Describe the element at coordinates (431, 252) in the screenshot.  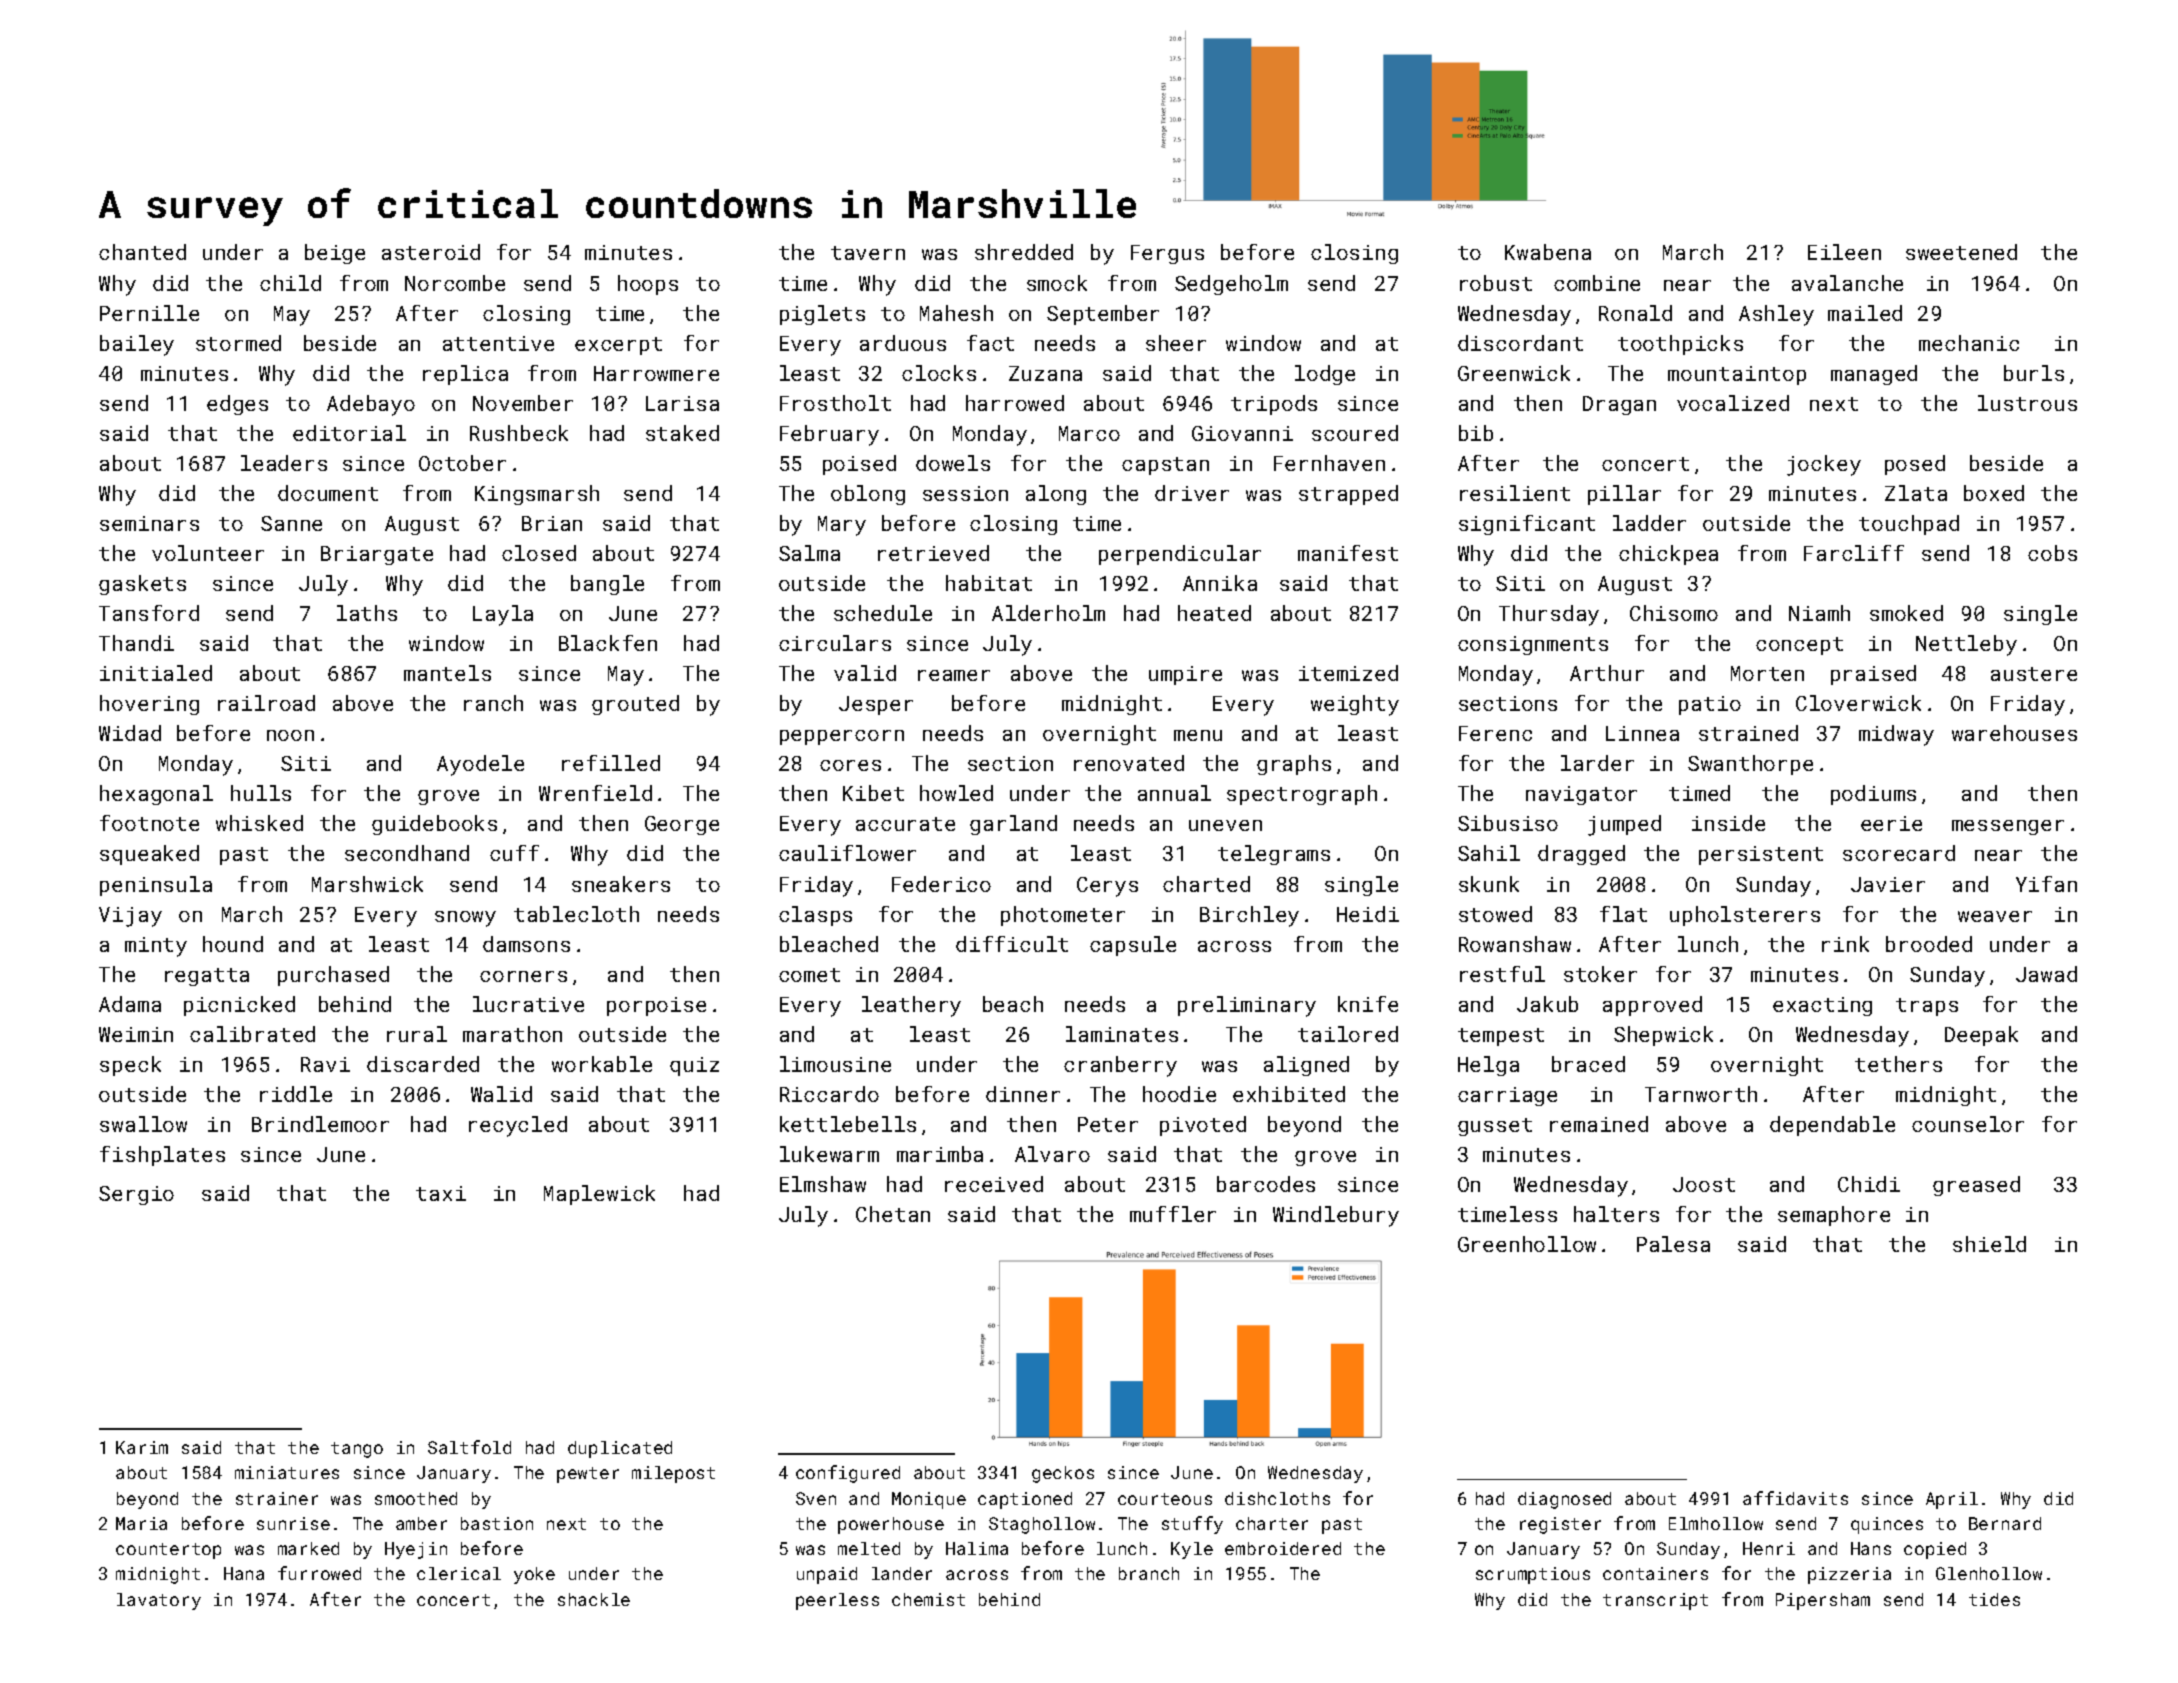
I see `asteroid` at that location.
